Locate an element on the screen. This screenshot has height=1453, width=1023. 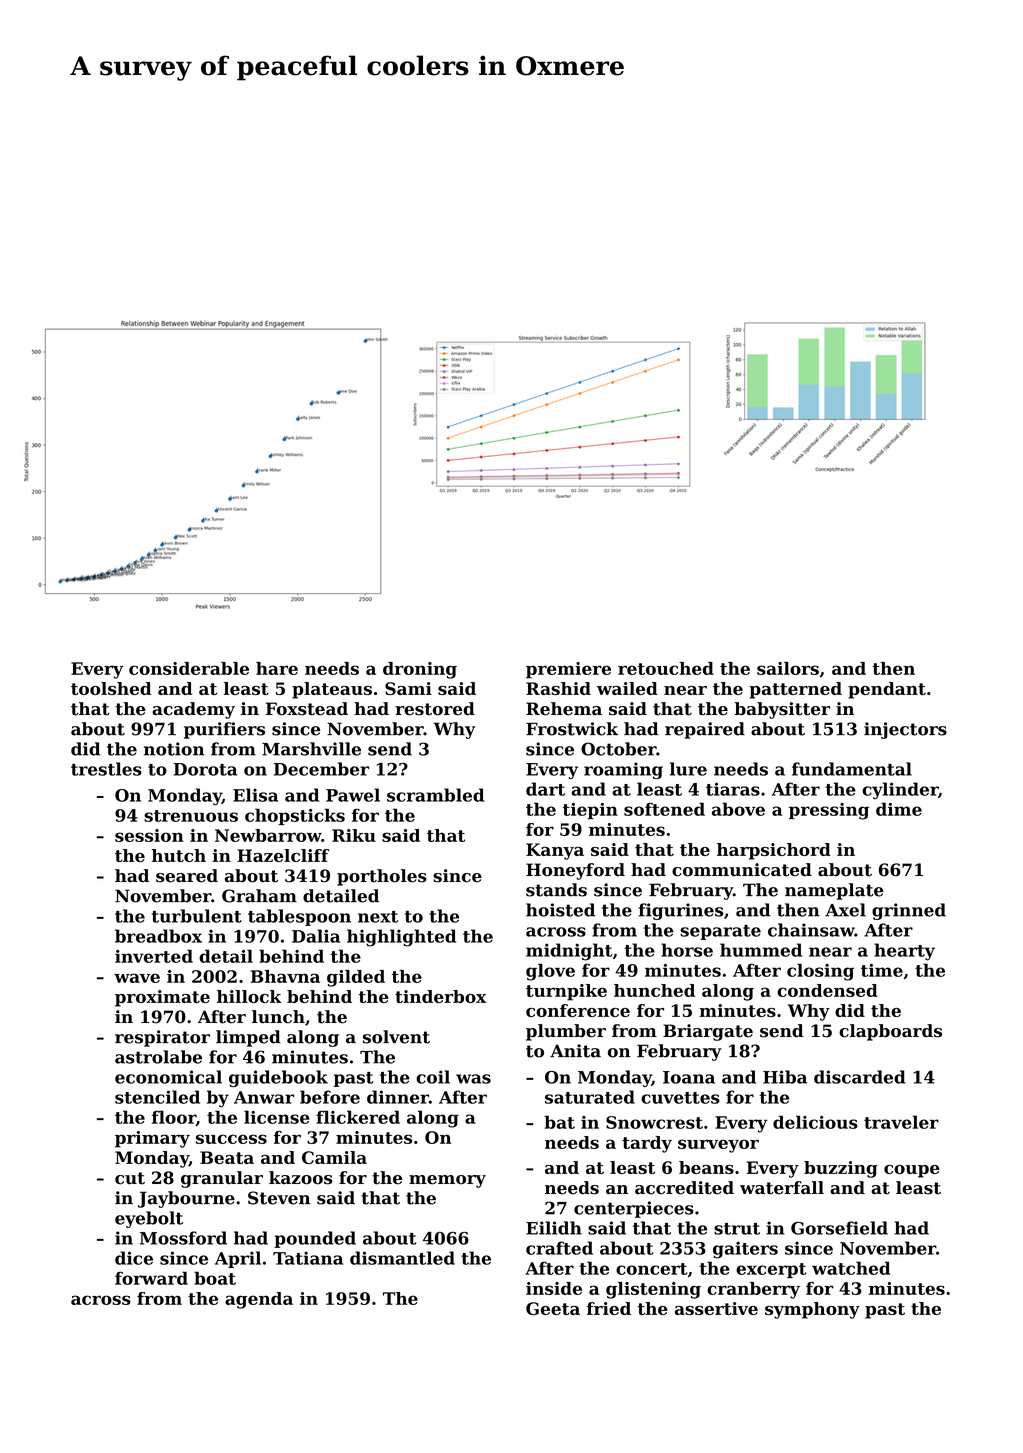
pendant is located at coordinates (887, 690).
